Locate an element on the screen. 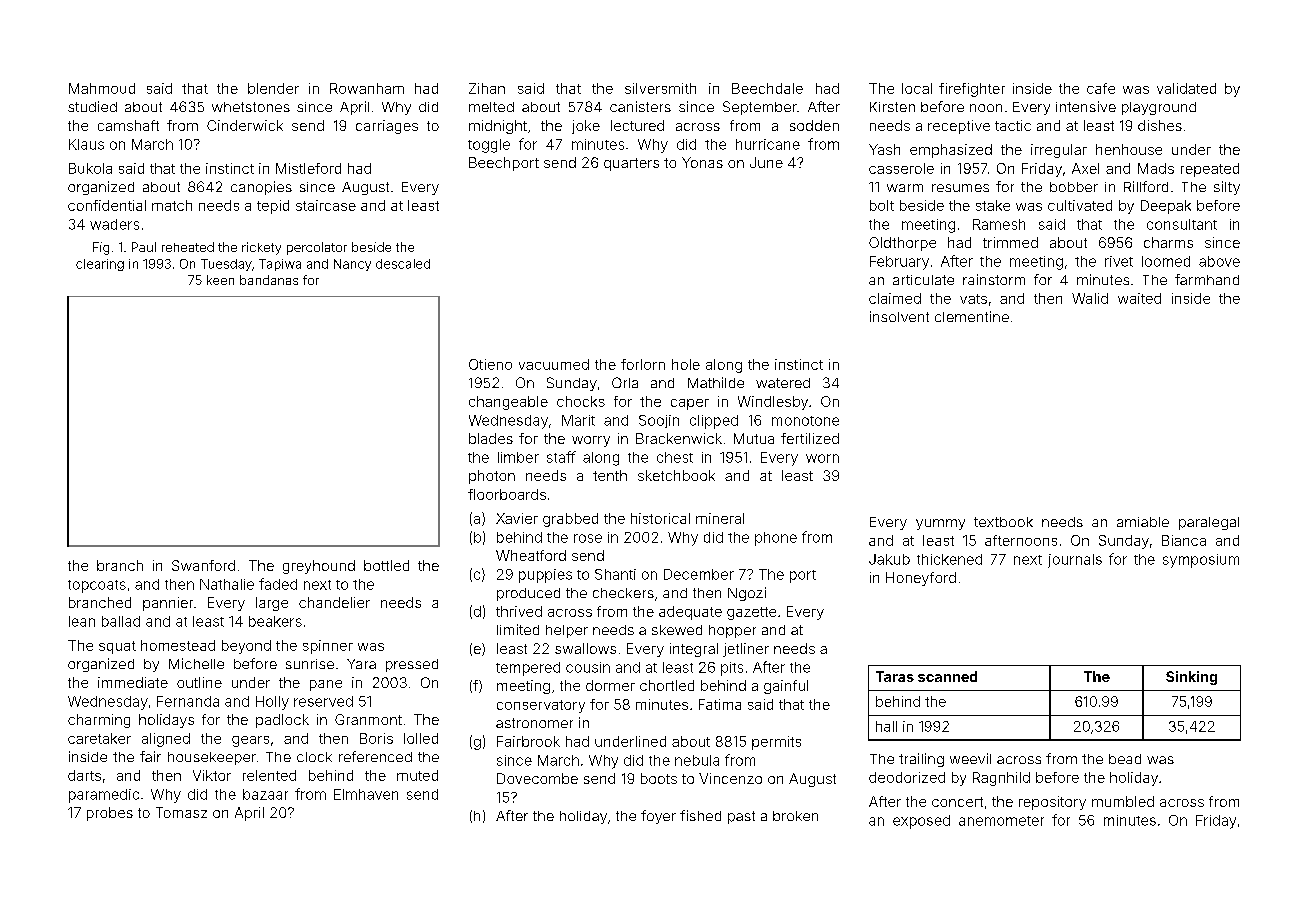 The image size is (1308, 924). Mahmoud is located at coordinates (102, 88).
